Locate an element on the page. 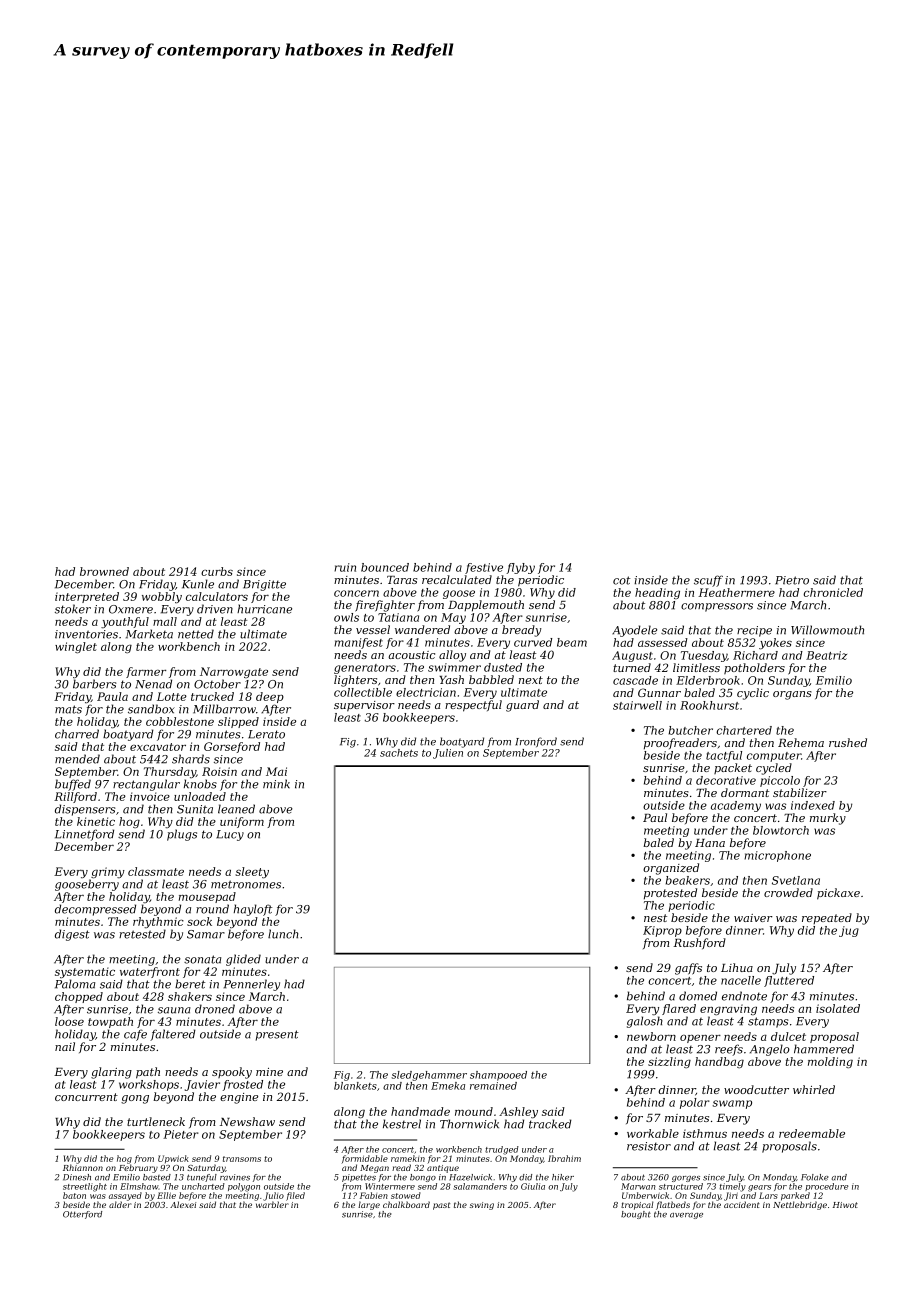 This document has height=1308, width=924. antique is located at coordinates (443, 1169).
